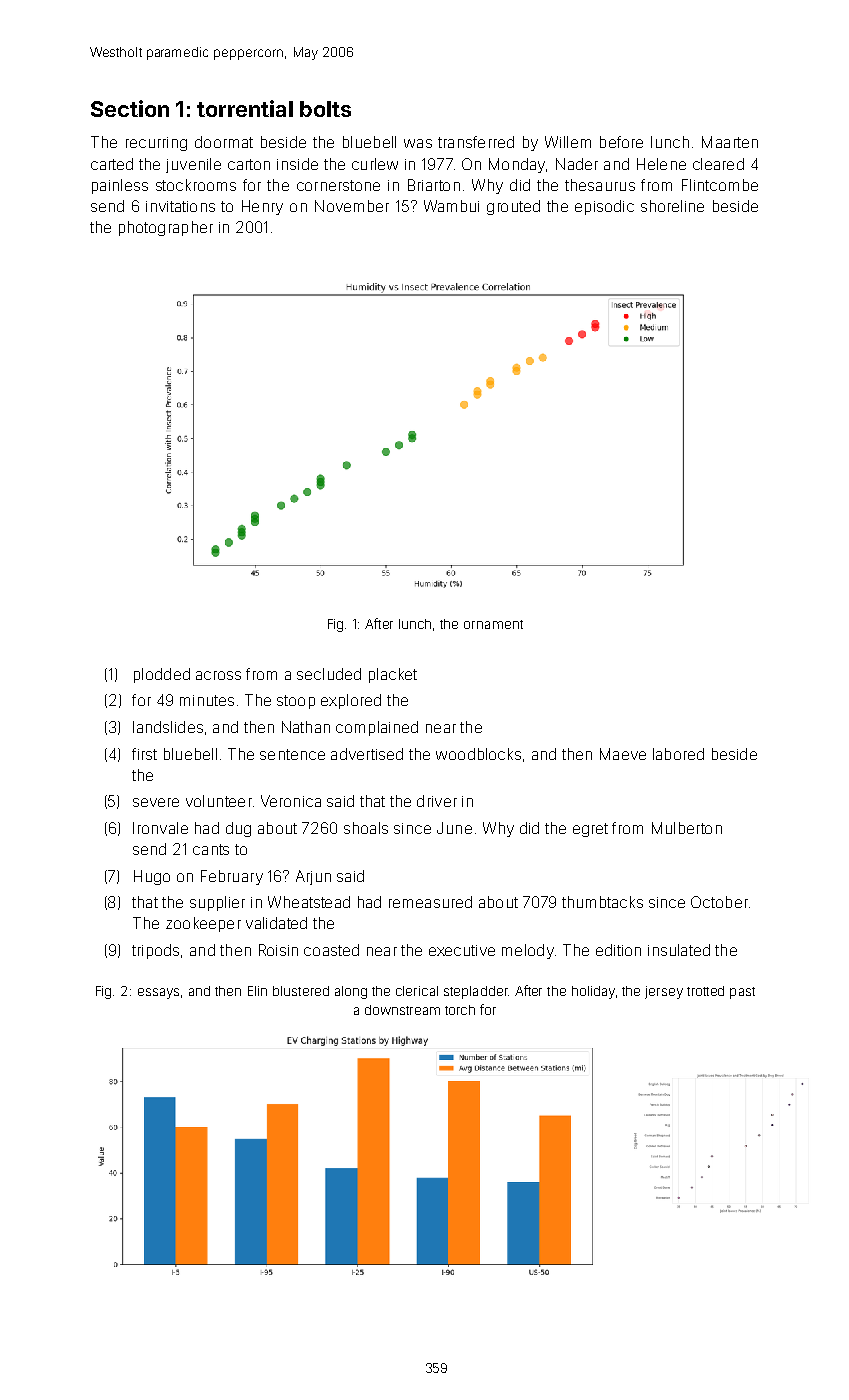  I want to click on Maarten, so click(730, 142).
